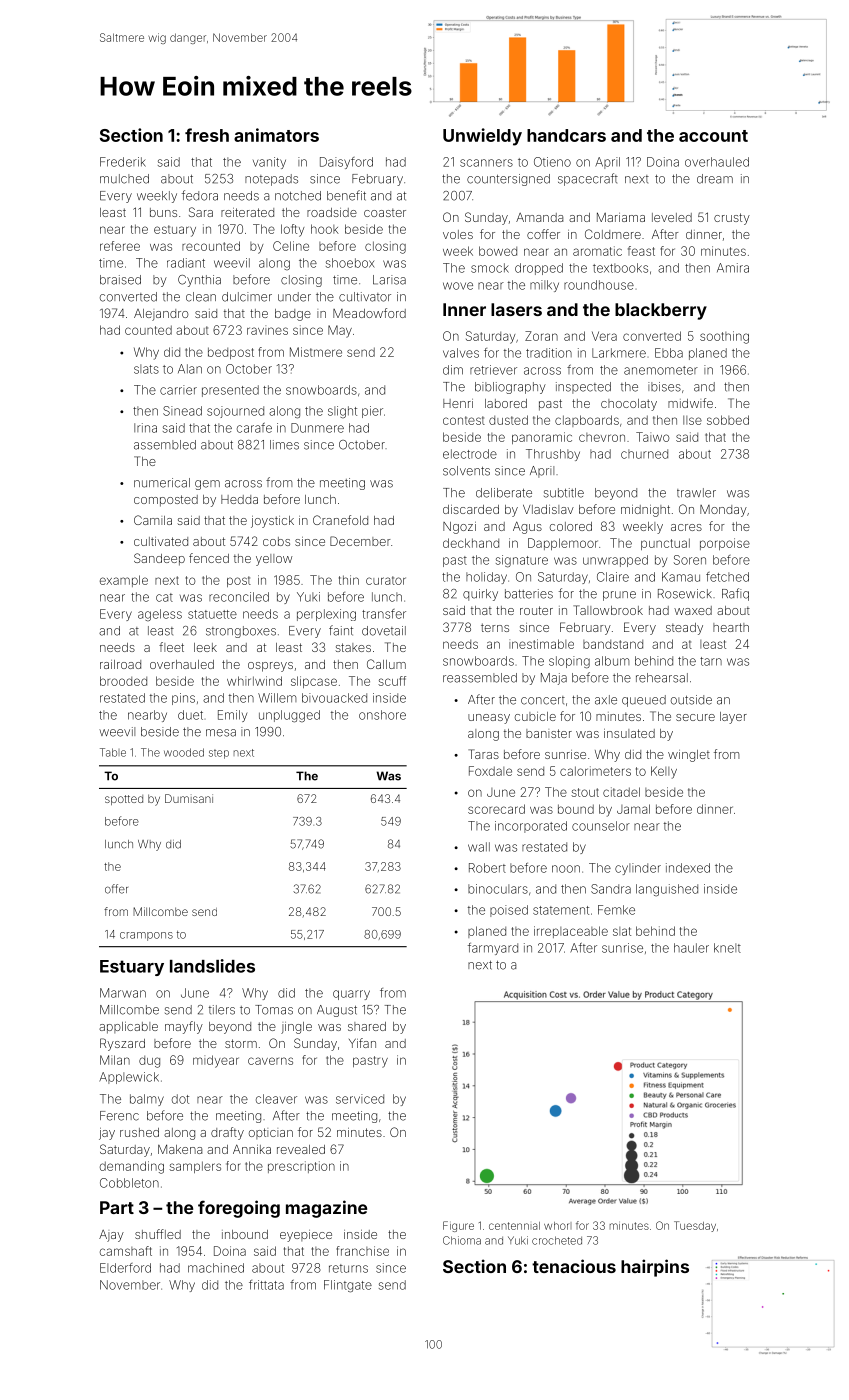  What do you see at coordinates (514, 1226) in the document?
I see `centennial` at bounding box center [514, 1226].
